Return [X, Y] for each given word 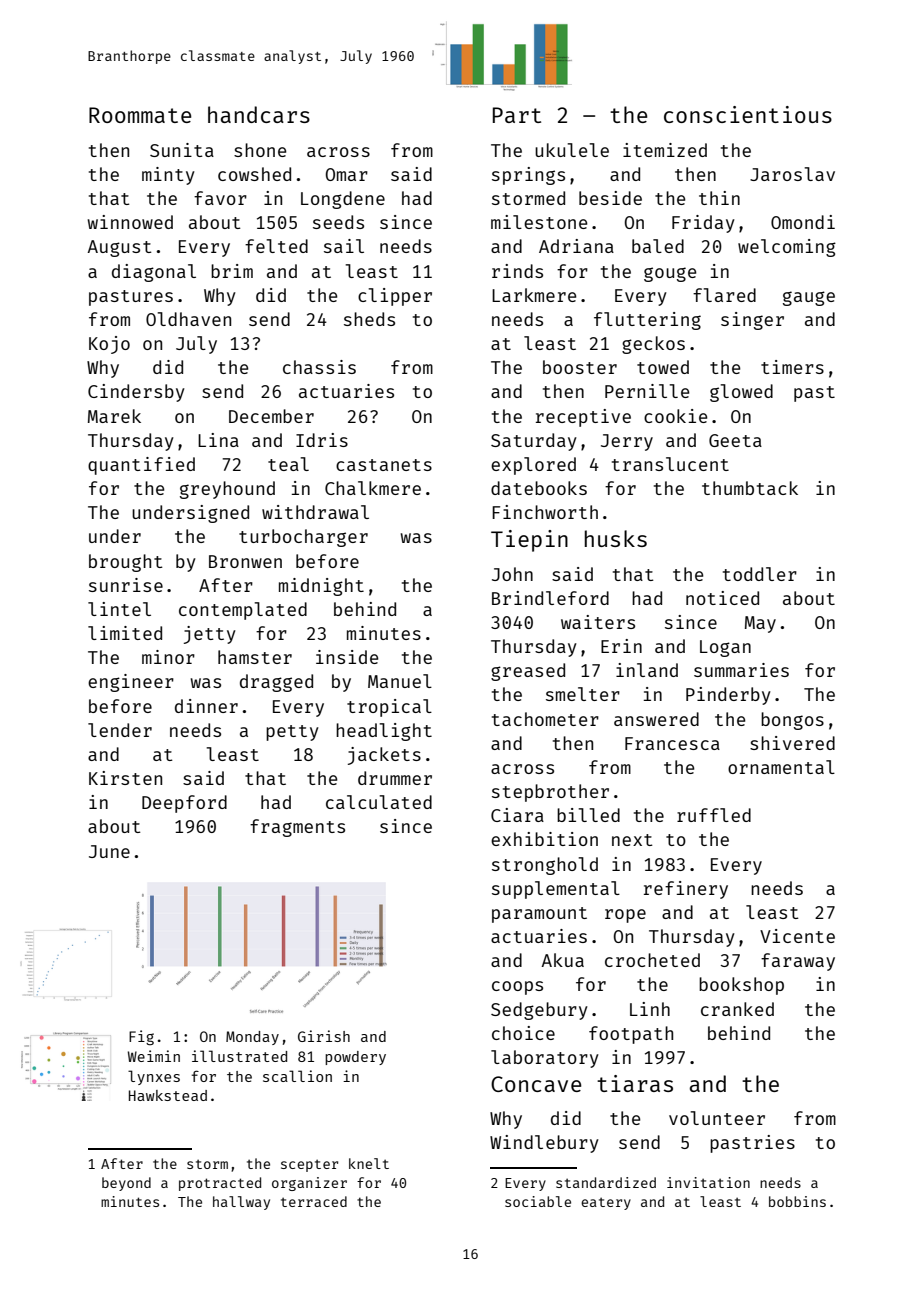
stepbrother [550, 793]
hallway [241, 1203]
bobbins [797, 1201]
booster [580, 367]
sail [344, 246]
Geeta [735, 440]
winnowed [130, 222]
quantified [141, 466]
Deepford [184, 804]
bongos [792, 721]
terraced [314, 1201]
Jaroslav [792, 174]
